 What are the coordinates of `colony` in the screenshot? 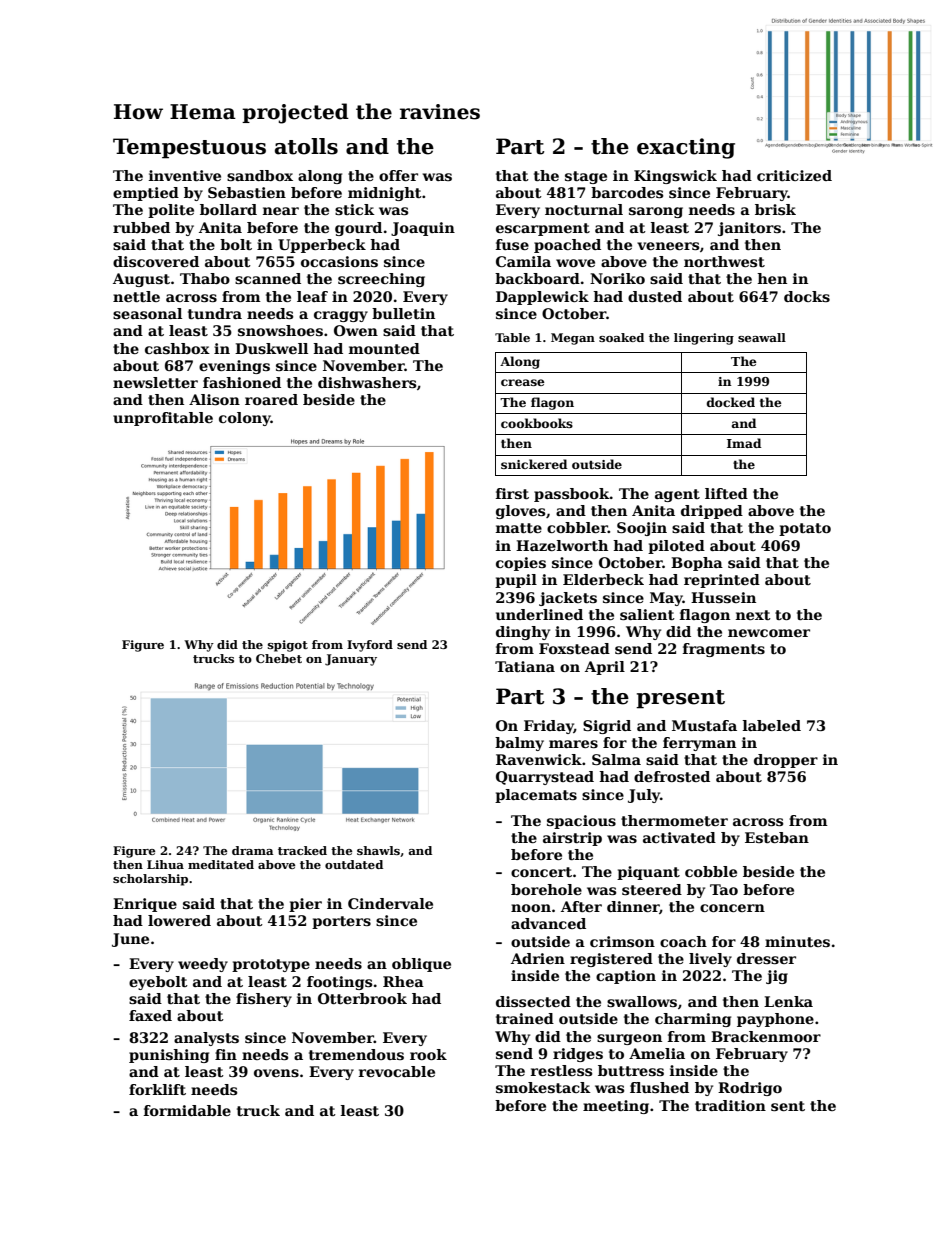 It's located at (245, 419).
